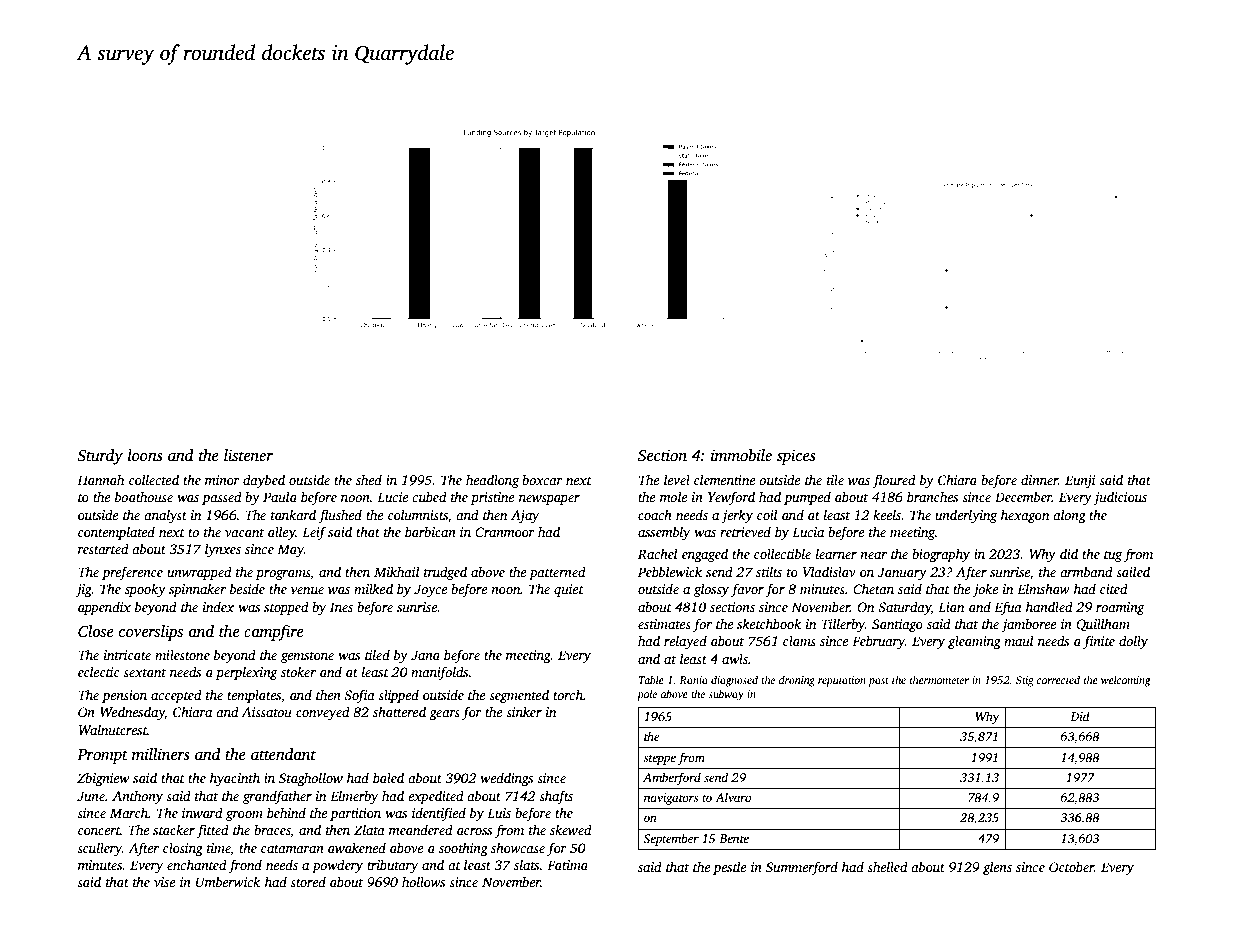 The image size is (1233, 952). I want to click on pension, so click(124, 696).
